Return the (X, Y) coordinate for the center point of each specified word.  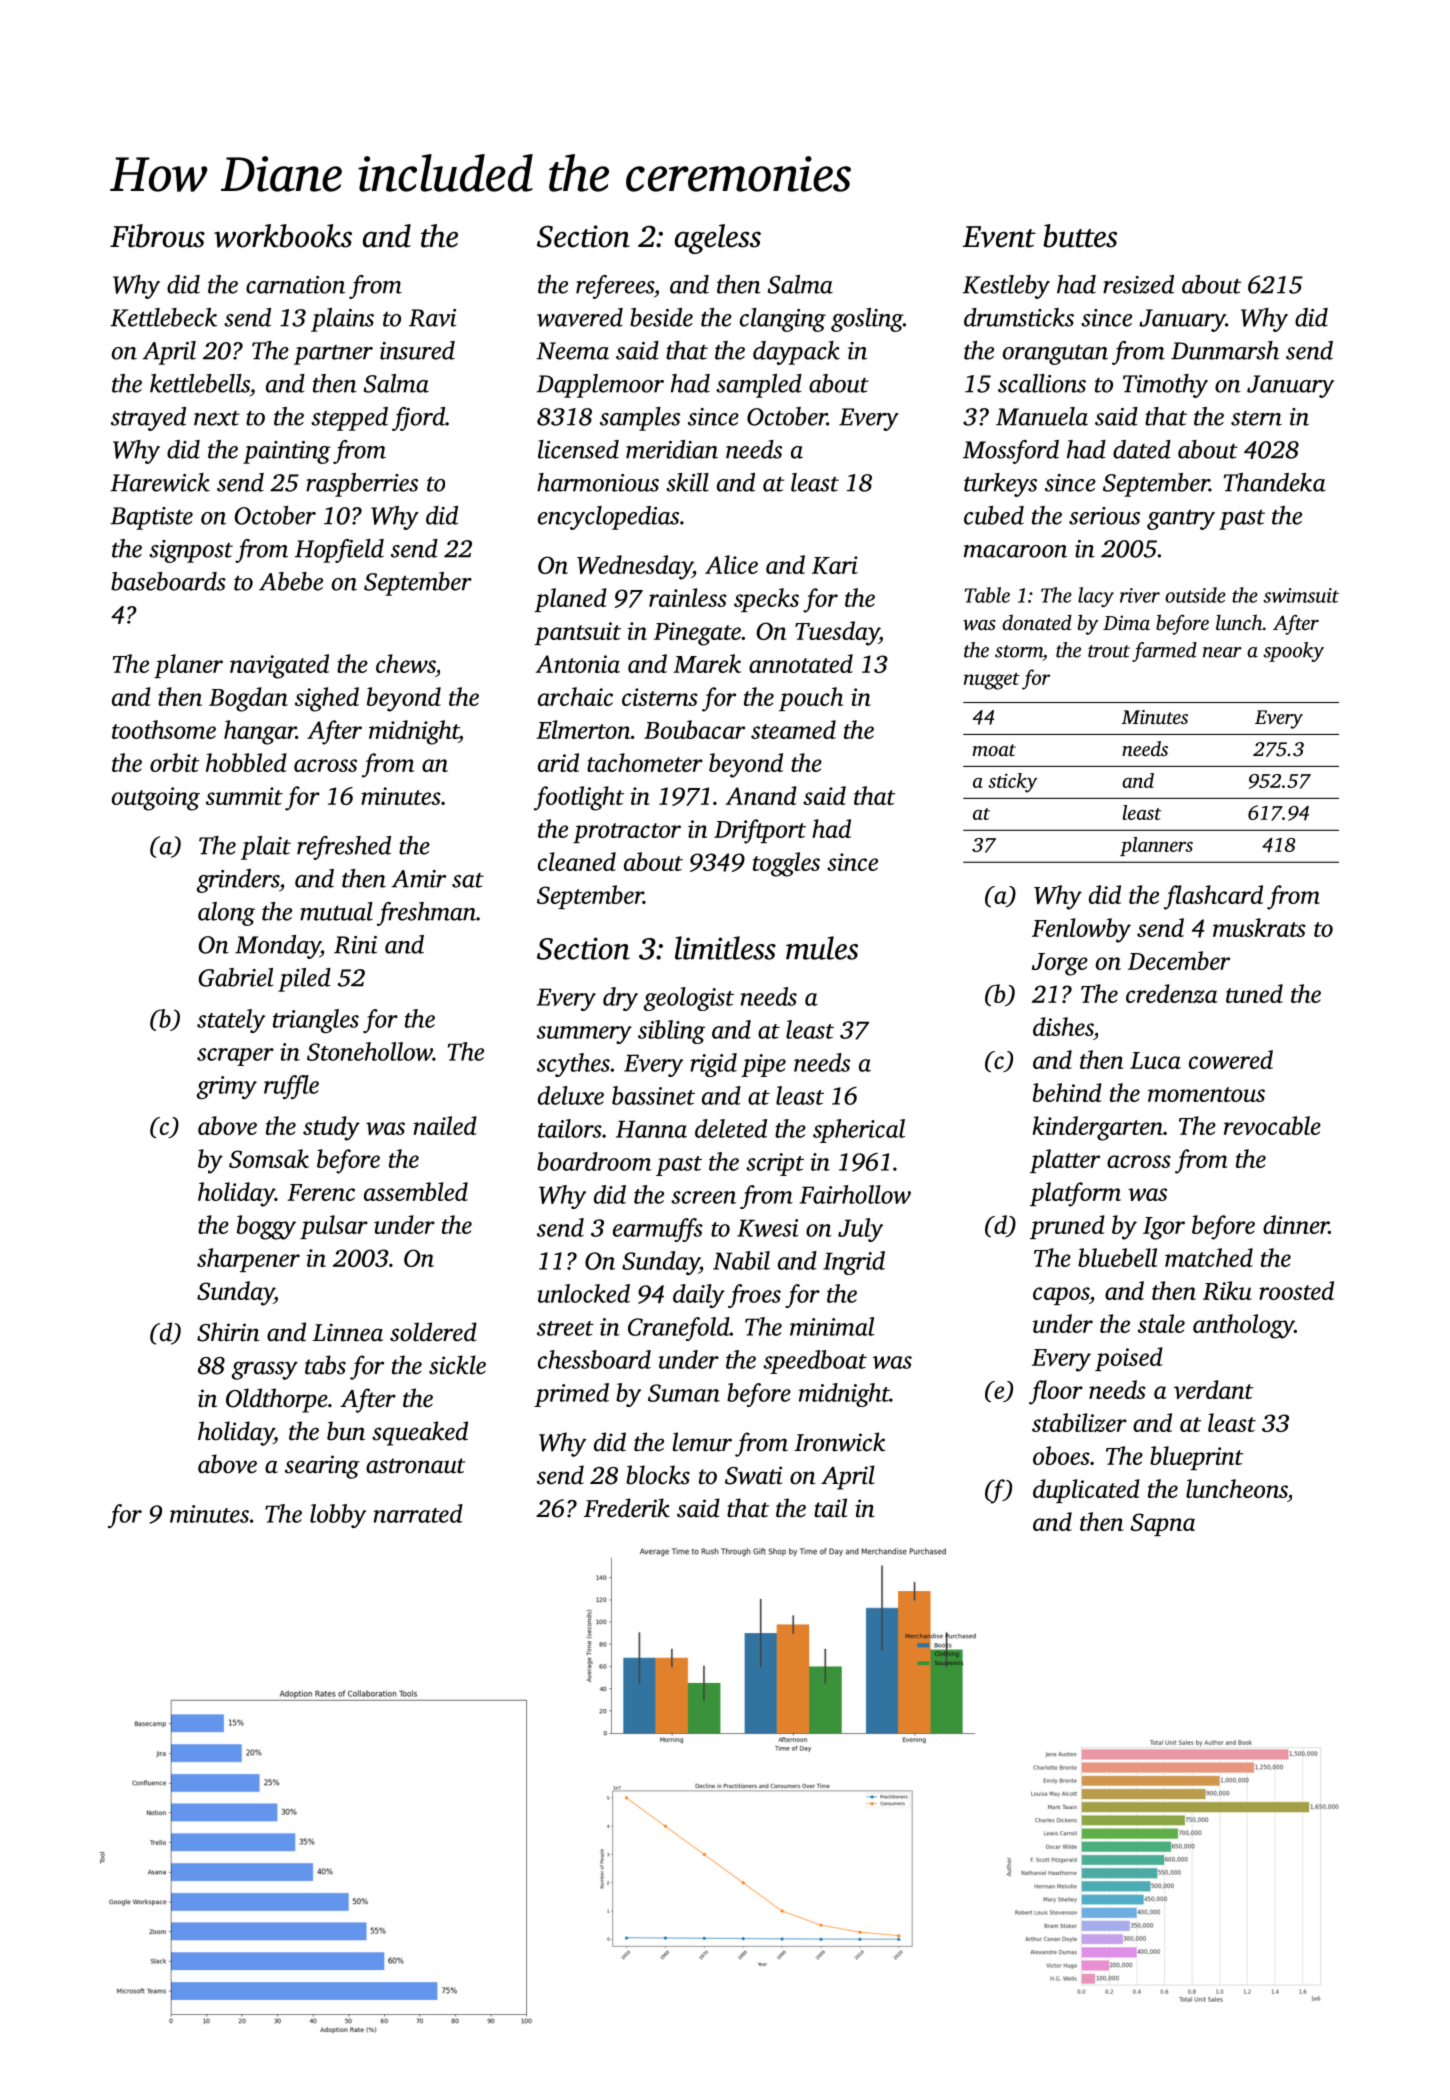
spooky (1293, 652)
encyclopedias (608, 518)
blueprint (1196, 1458)
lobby (338, 1516)
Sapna (1162, 1524)
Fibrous (157, 236)
